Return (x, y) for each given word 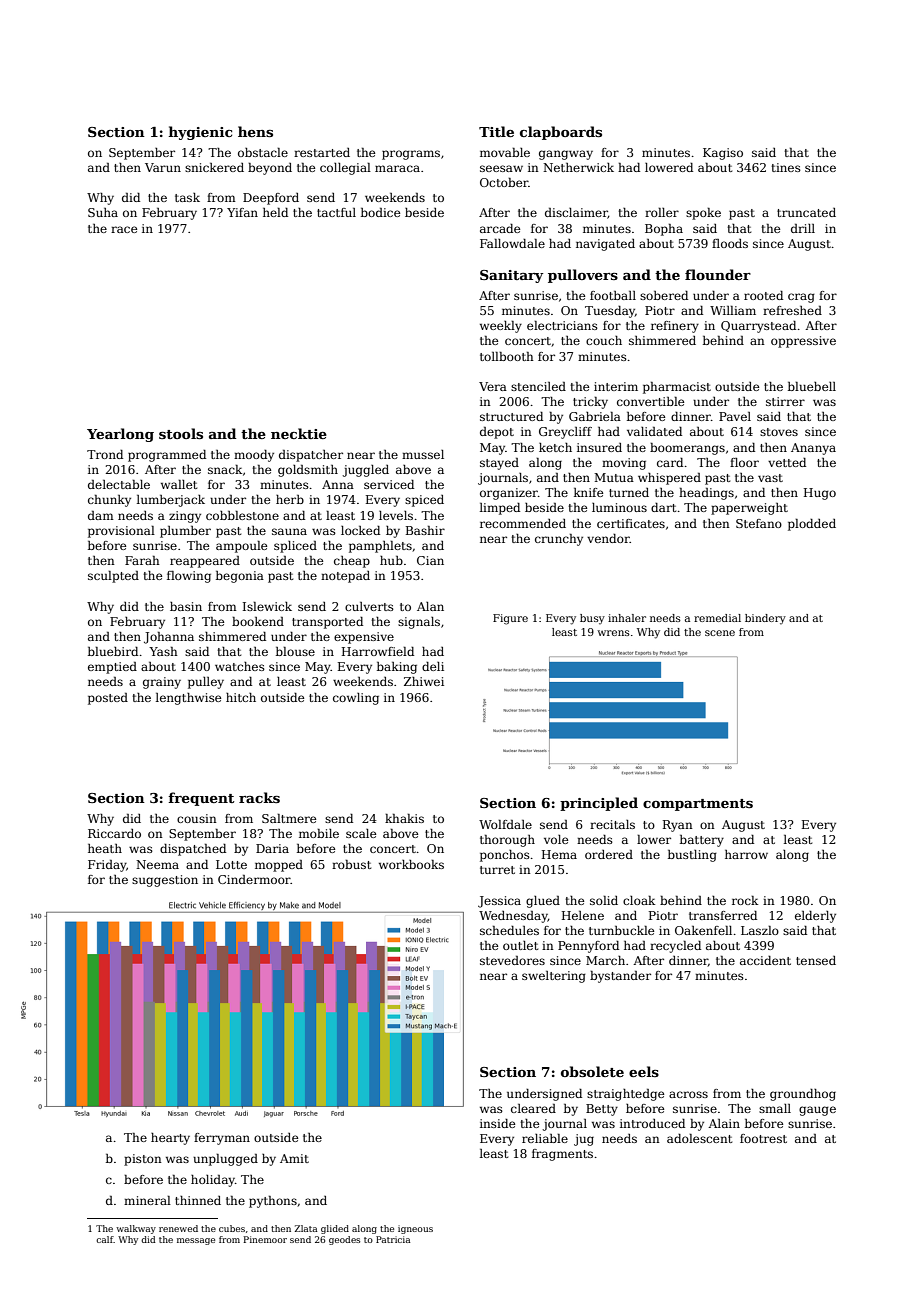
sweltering (554, 977)
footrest (763, 1138)
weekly (501, 327)
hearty (170, 1139)
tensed (816, 960)
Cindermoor (254, 879)
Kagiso (723, 154)
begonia (240, 577)
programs (411, 155)
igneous (415, 1229)
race (124, 229)
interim (616, 386)
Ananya (813, 449)
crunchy (559, 540)
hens (255, 131)
